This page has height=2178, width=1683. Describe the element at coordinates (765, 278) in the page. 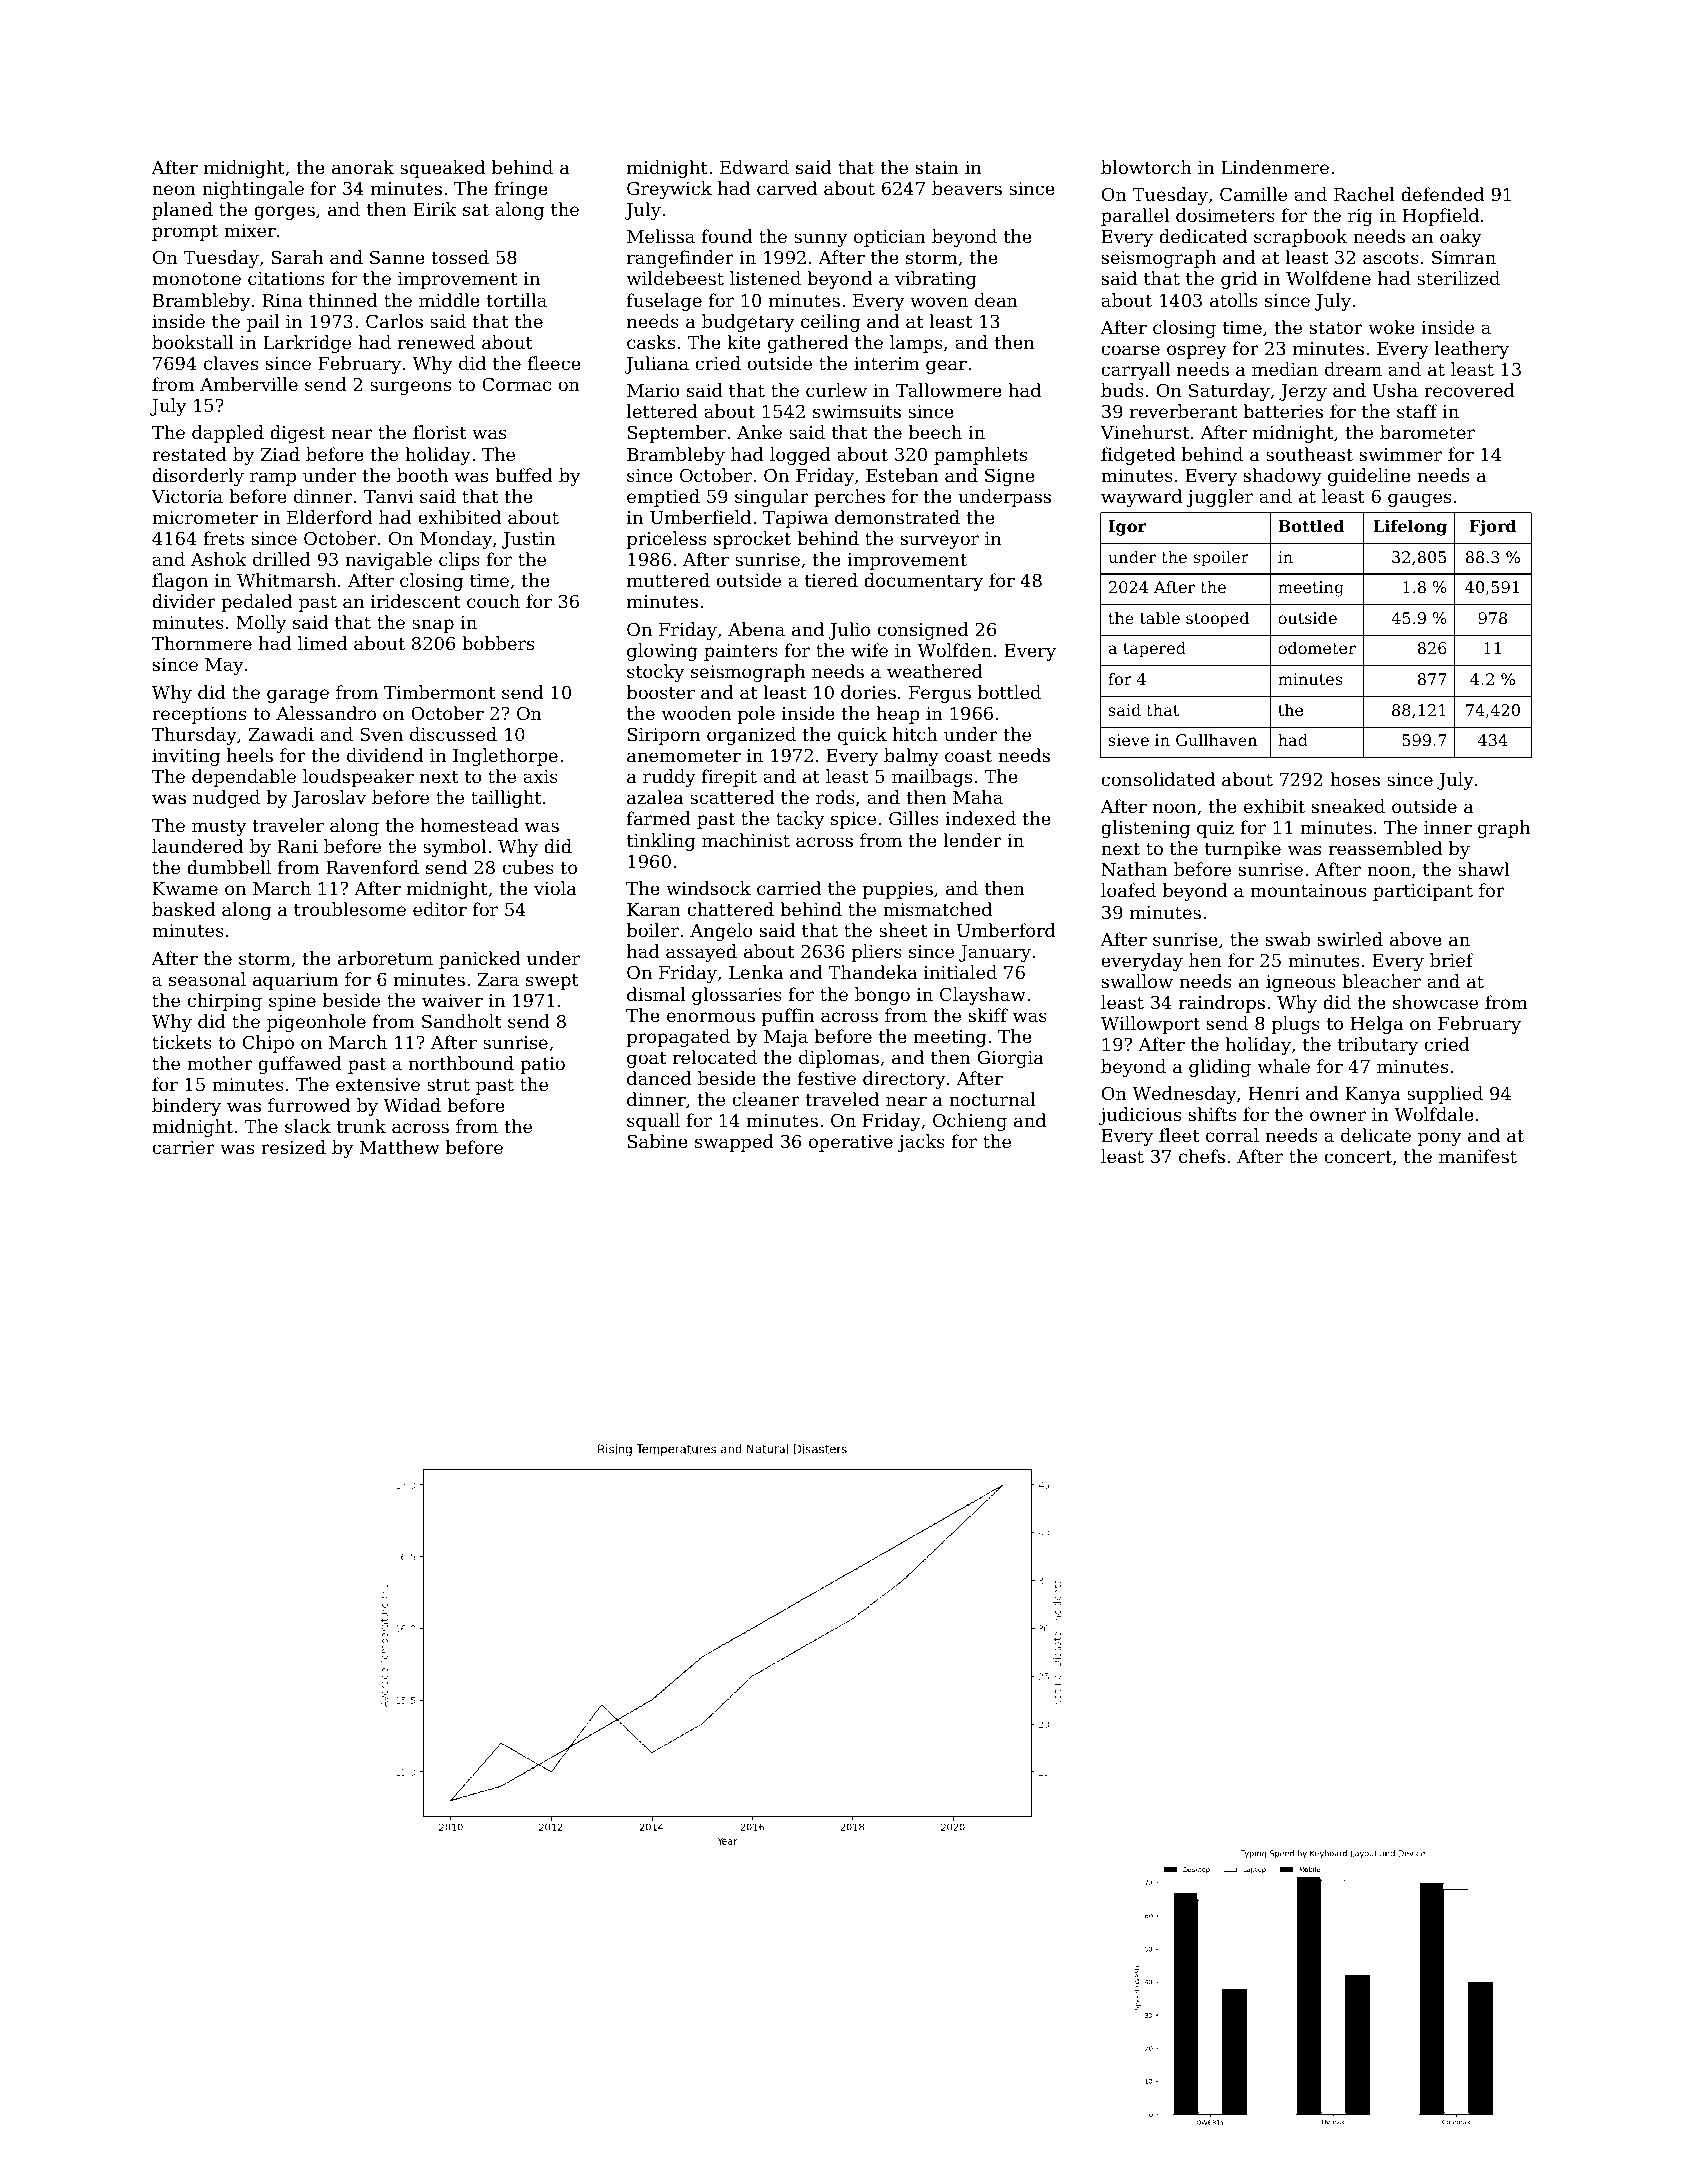

I see `listened` at that location.
